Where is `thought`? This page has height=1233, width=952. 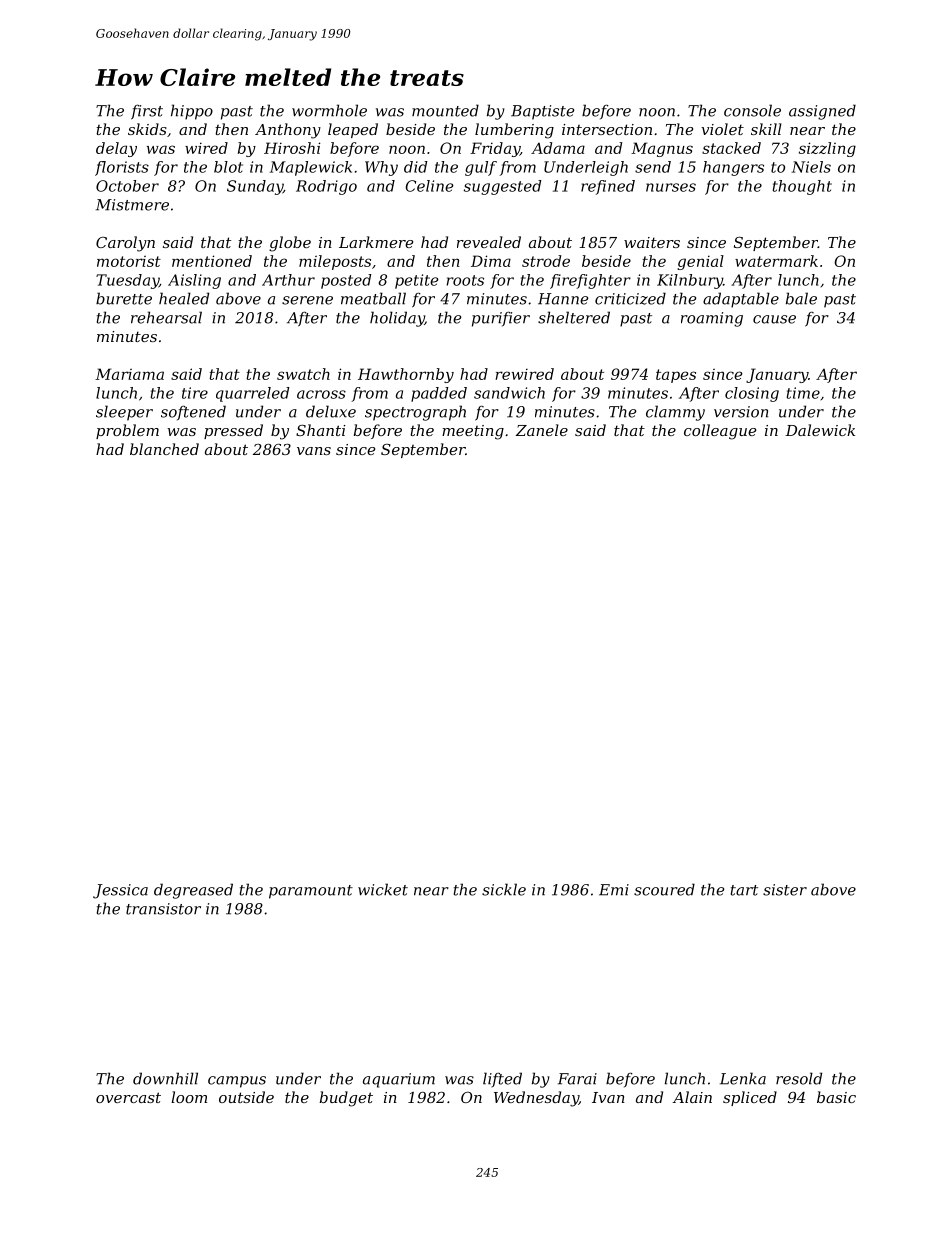 thought is located at coordinates (802, 187).
